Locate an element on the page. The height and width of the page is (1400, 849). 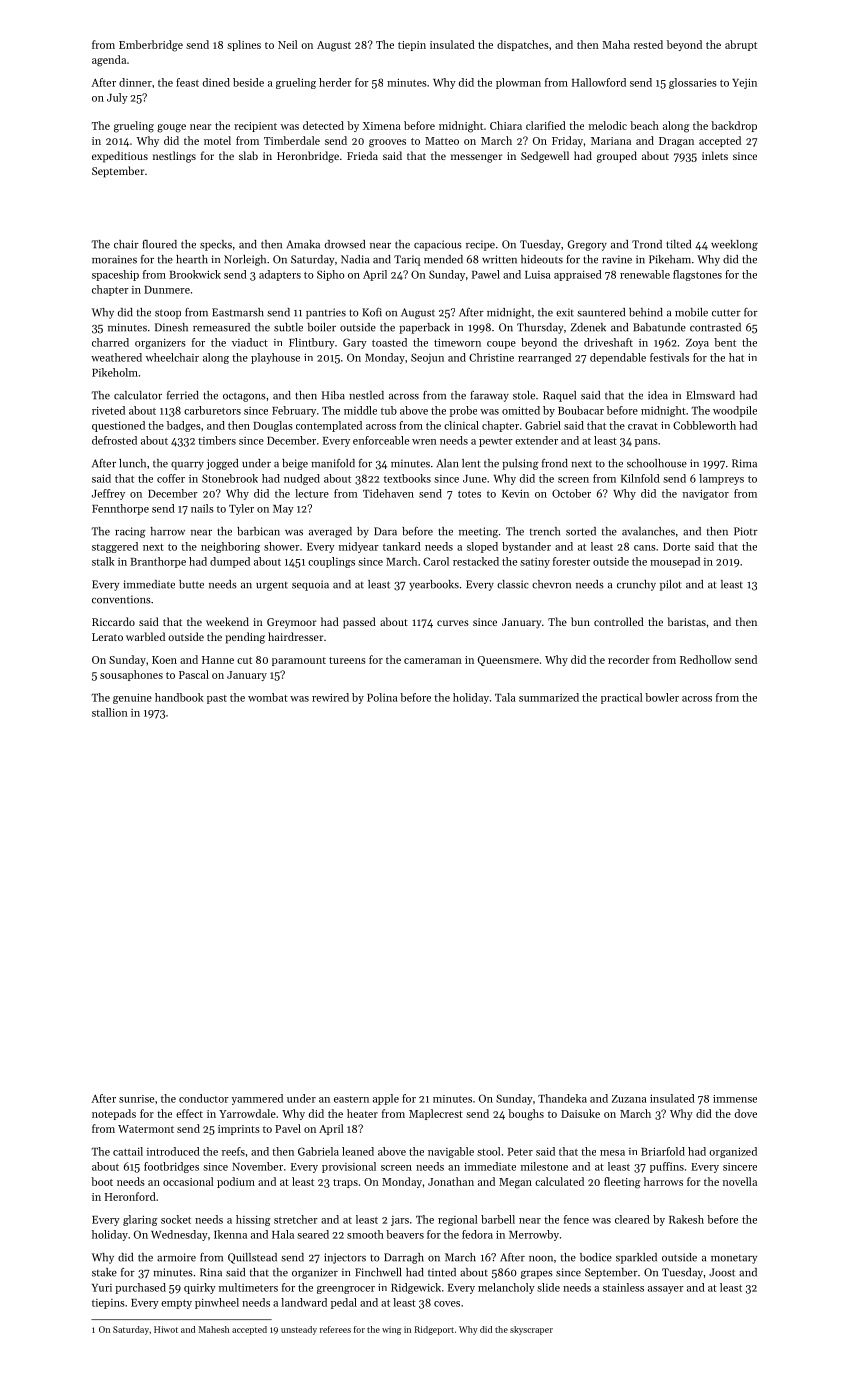
Neil is located at coordinates (287, 44).
